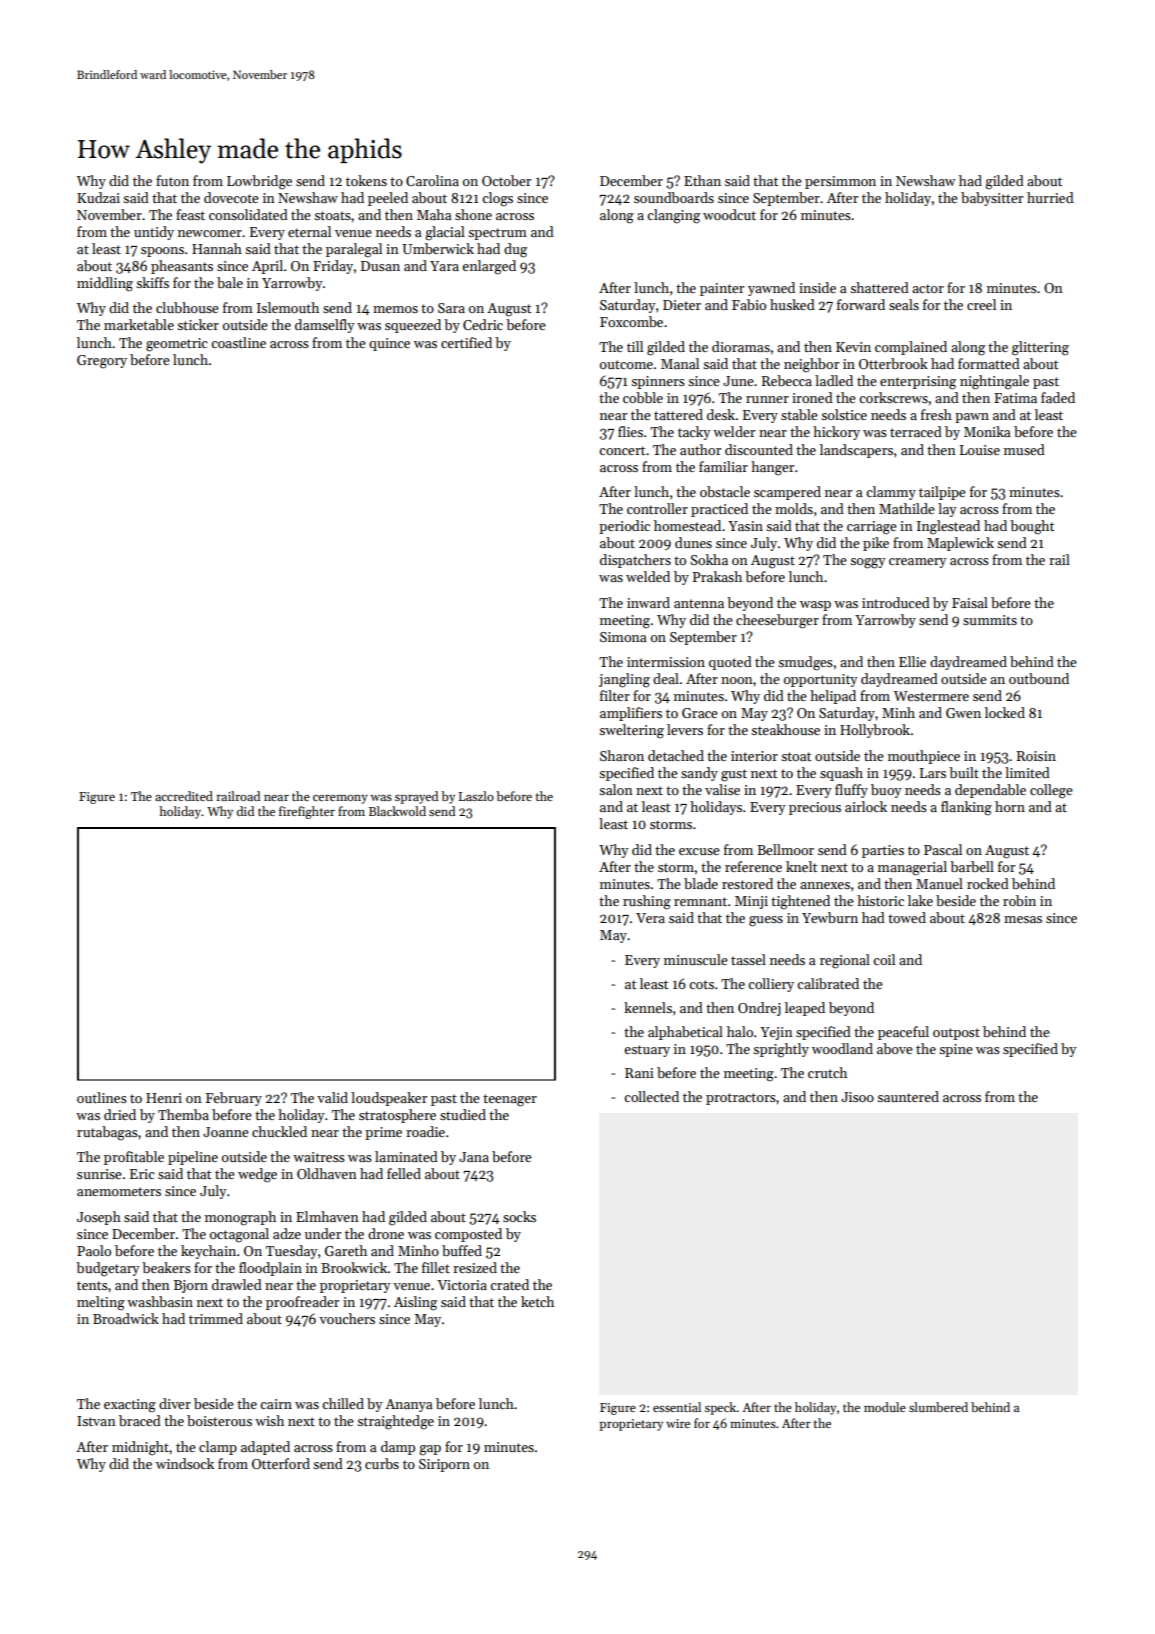 The image size is (1155, 1634). What do you see at coordinates (389, 344) in the screenshot?
I see `quince` at bounding box center [389, 344].
